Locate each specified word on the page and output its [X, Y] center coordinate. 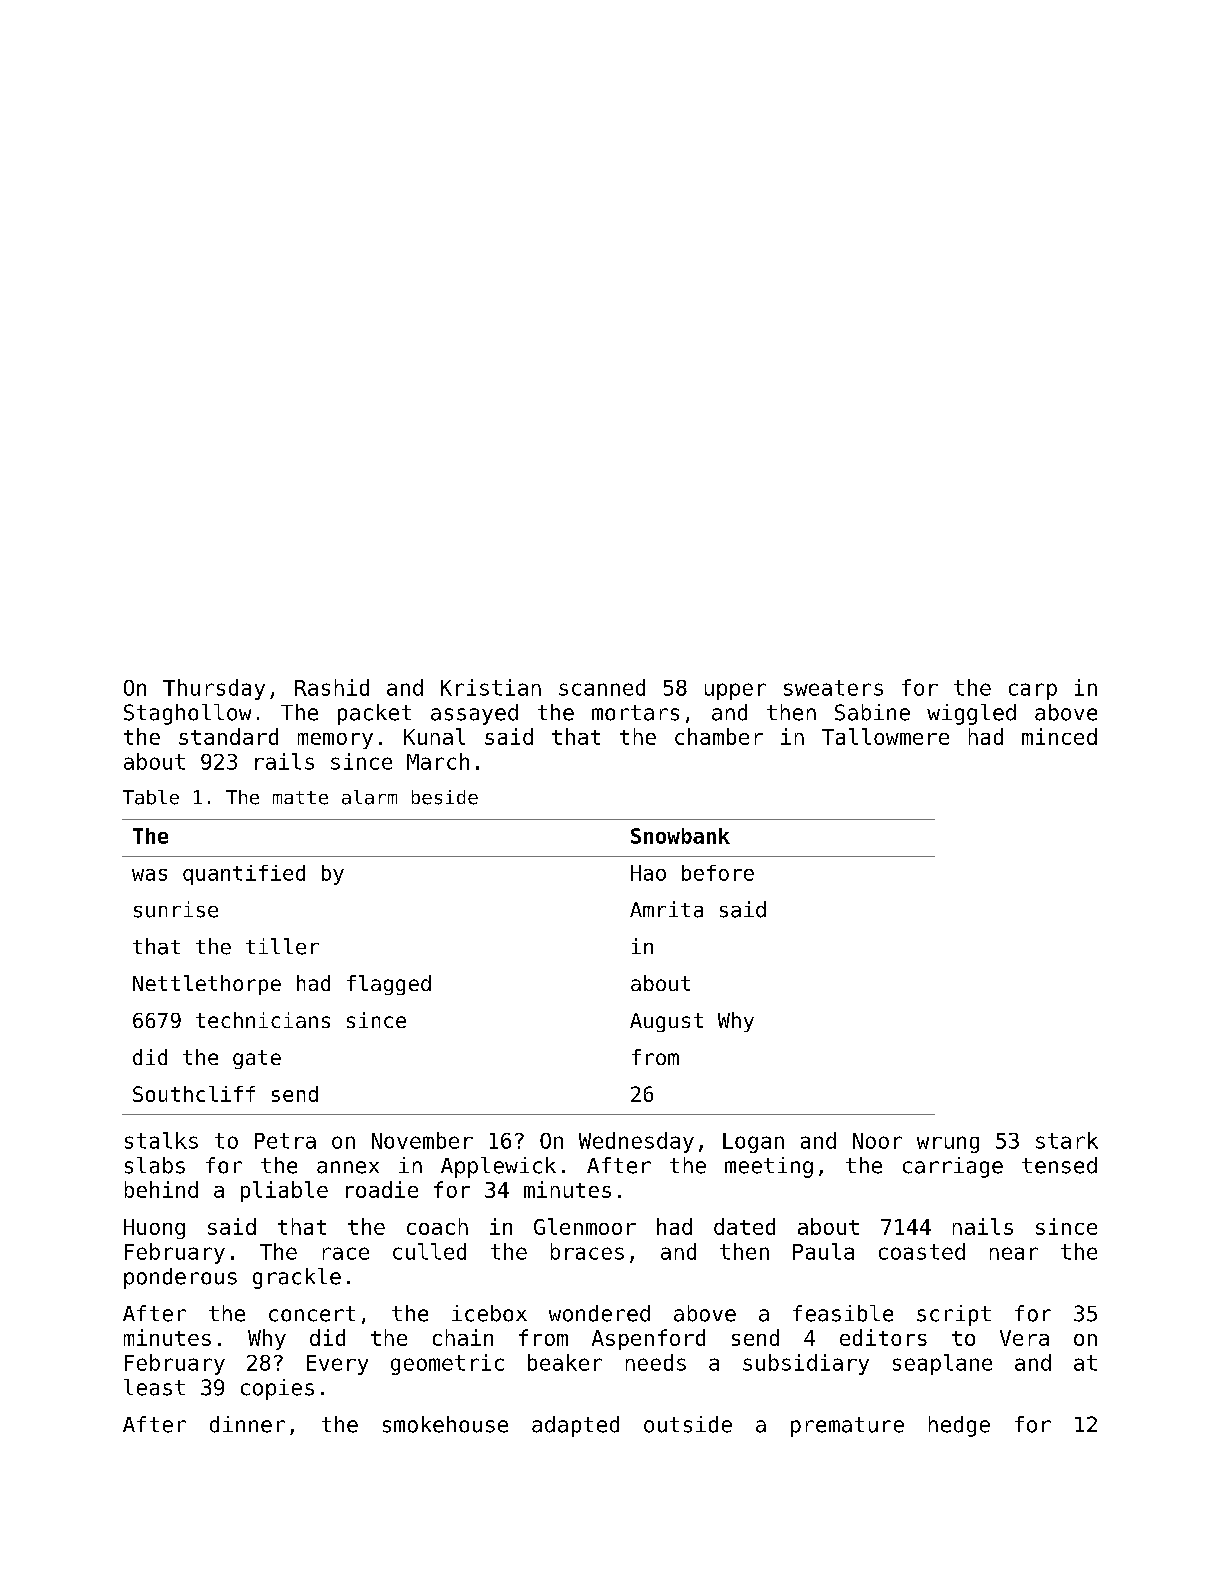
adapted [575, 1426]
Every [337, 1365]
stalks [161, 1140]
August [666, 1022]
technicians [263, 1020]
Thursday [214, 689]
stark [1067, 1140]
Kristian [491, 687]
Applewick [498, 1167]
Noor [877, 1141]
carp [1033, 691]
